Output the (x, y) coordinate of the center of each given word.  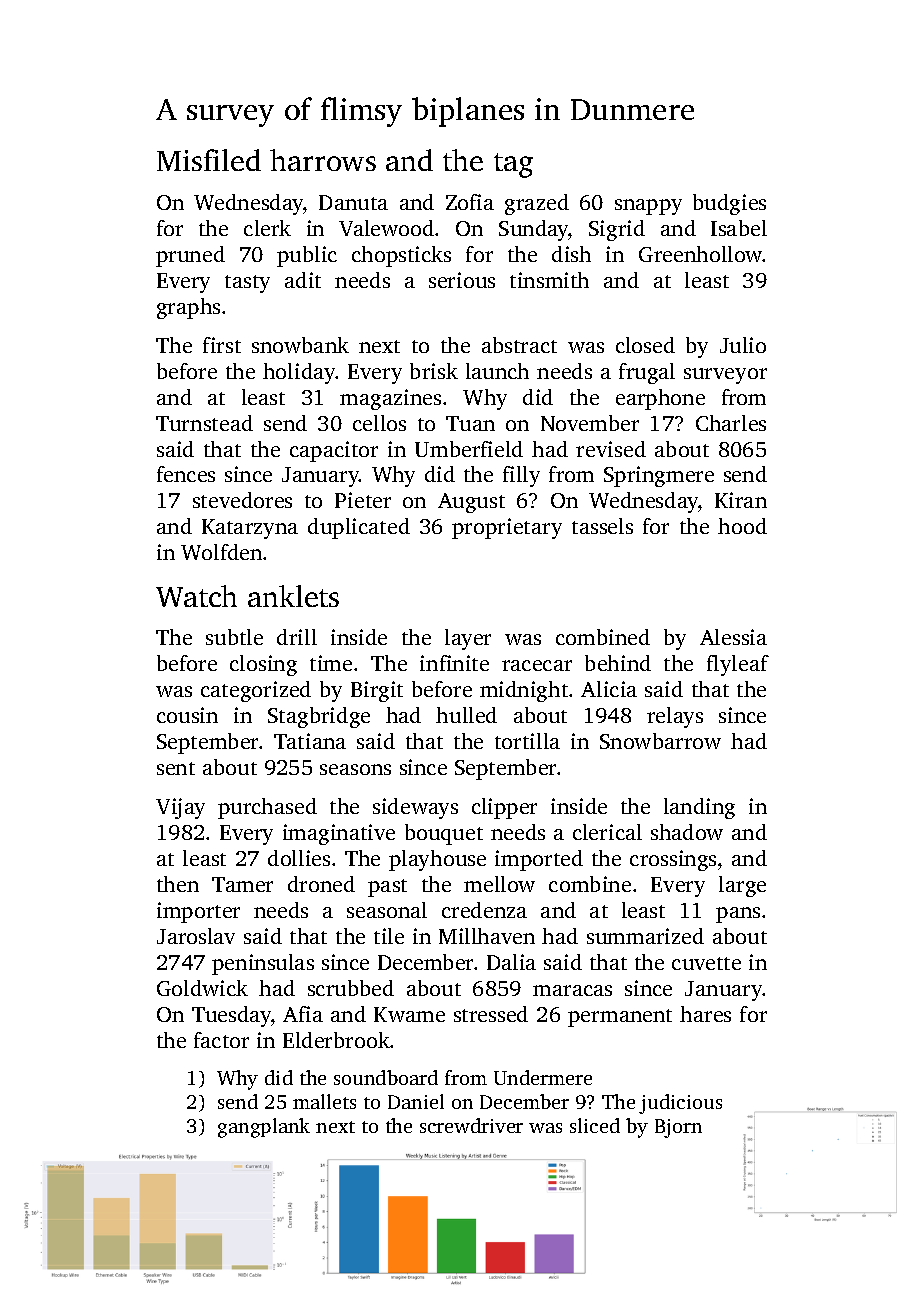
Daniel (416, 1101)
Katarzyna (250, 529)
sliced (595, 1125)
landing (699, 808)
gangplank (264, 1128)
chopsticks (401, 256)
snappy (648, 207)
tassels (602, 526)
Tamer (242, 884)
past (387, 888)
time (331, 663)
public (307, 256)
